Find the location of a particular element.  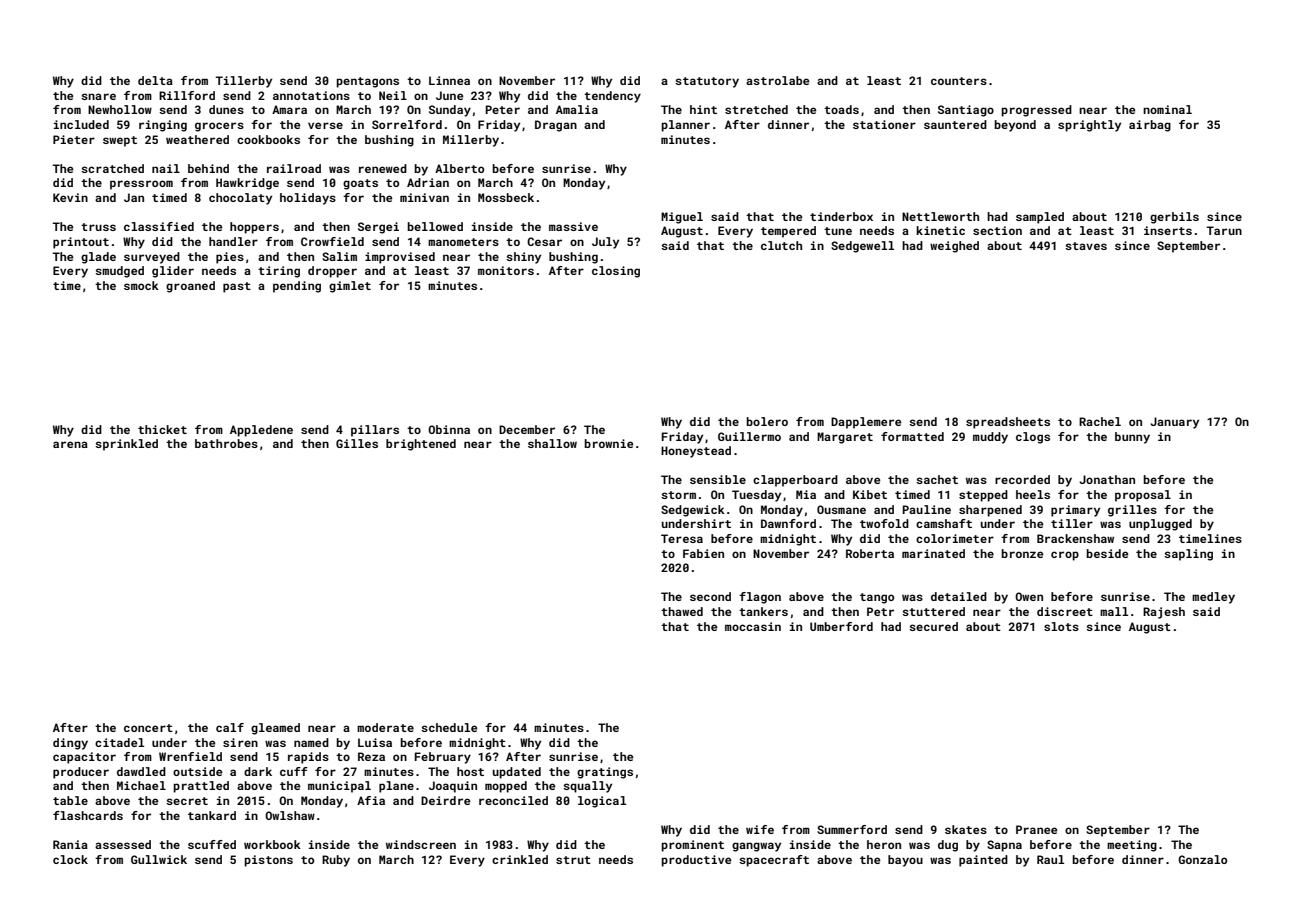

moccasin is located at coordinates (753, 626).
